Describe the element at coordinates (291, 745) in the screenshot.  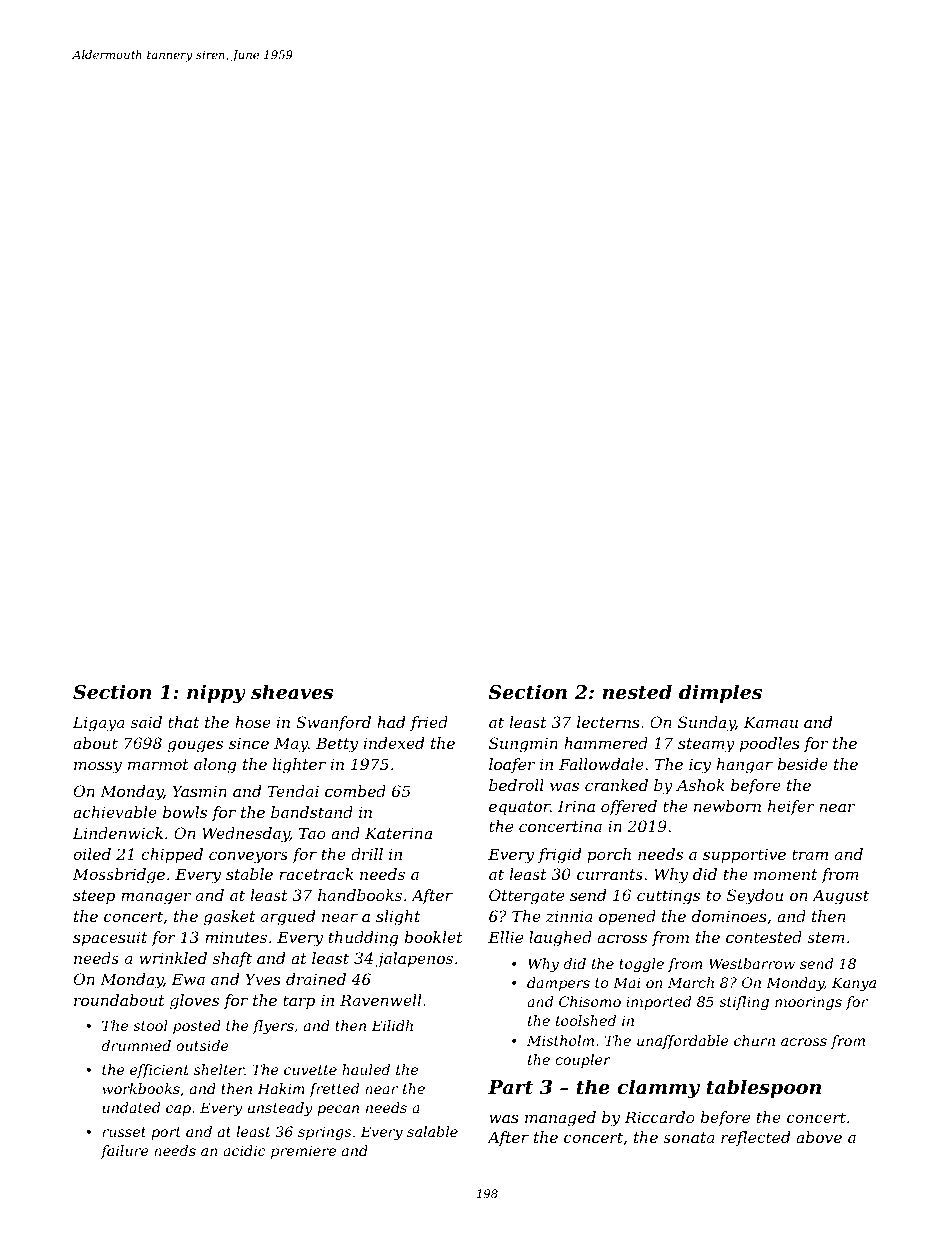
I see `May` at that location.
